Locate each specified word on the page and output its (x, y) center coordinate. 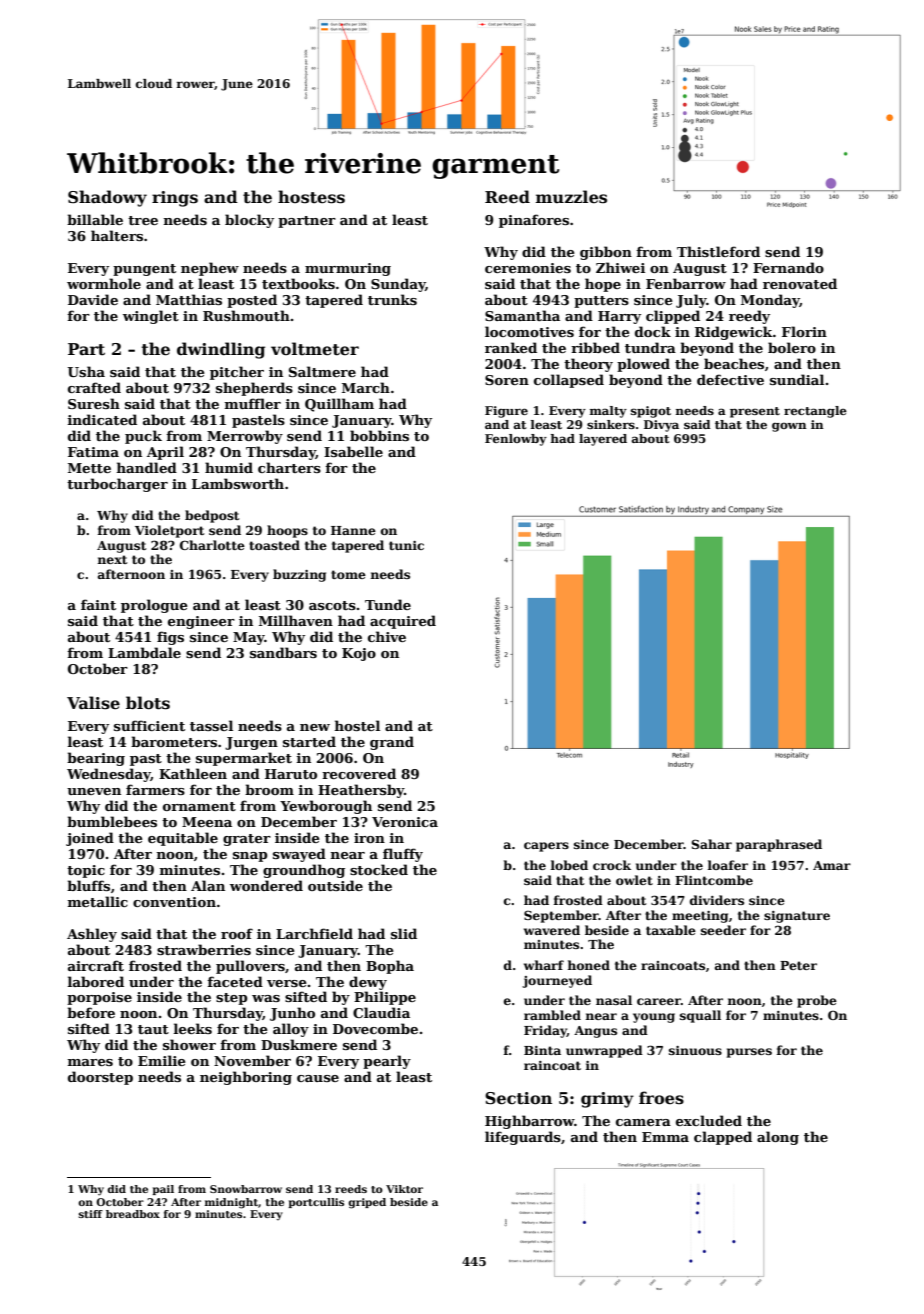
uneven (94, 791)
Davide (93, 299)
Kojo (359, 654)
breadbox (133, 1214)
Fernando (788, 267)
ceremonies (528, 268)
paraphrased (779, 845)
